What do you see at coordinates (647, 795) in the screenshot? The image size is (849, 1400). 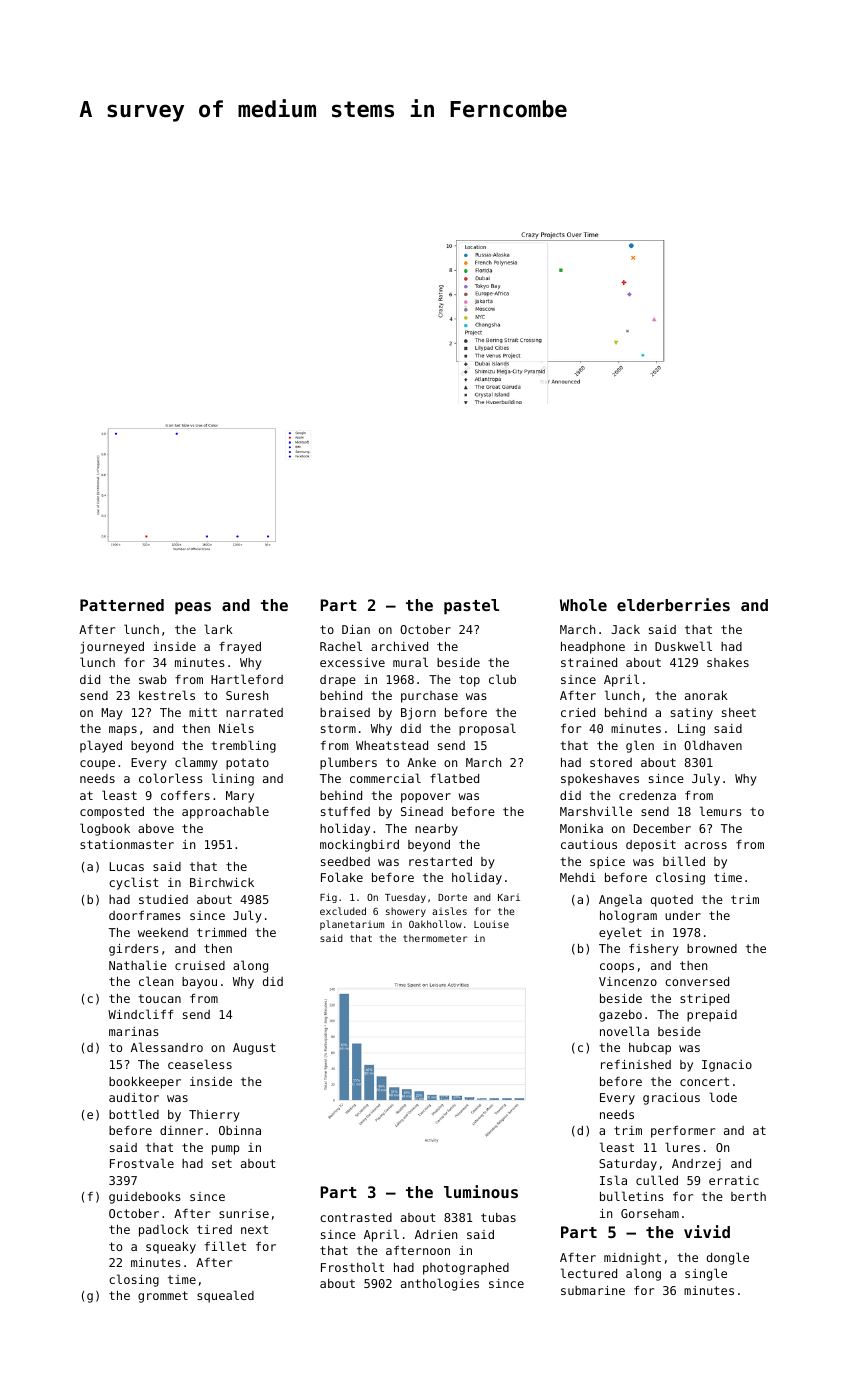 I see `credenza` at bounding box center [647, 795].
